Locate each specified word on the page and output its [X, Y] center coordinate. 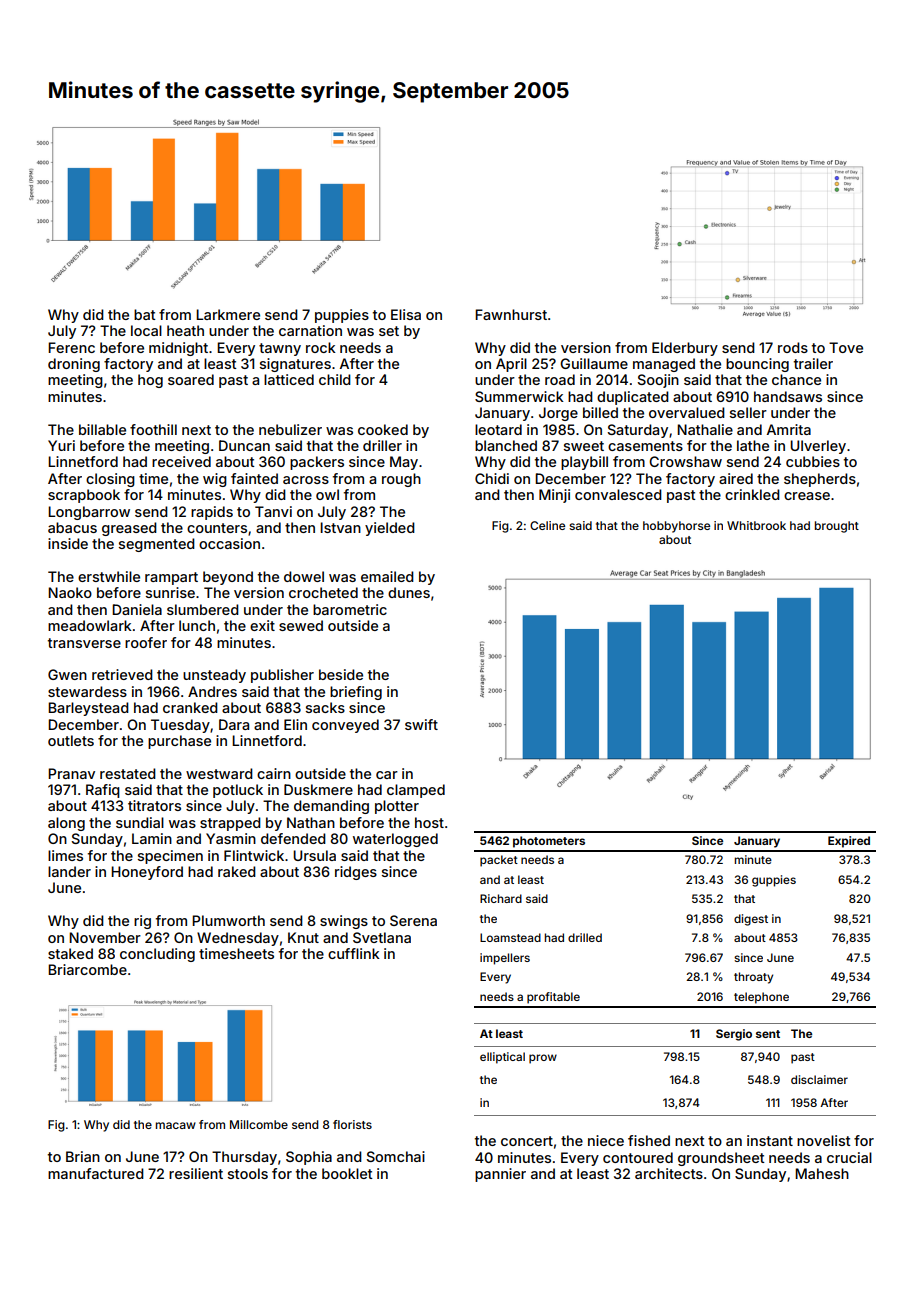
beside [341, 674]
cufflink [354, 953]
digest [751, 920]
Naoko [70, 592]
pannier [500, 1175]
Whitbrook [756, 525]
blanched [506, 445]
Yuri [61, 445]
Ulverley [818, 447]
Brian [83, 1156]
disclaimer [819, 1079]
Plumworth [228, 920]
